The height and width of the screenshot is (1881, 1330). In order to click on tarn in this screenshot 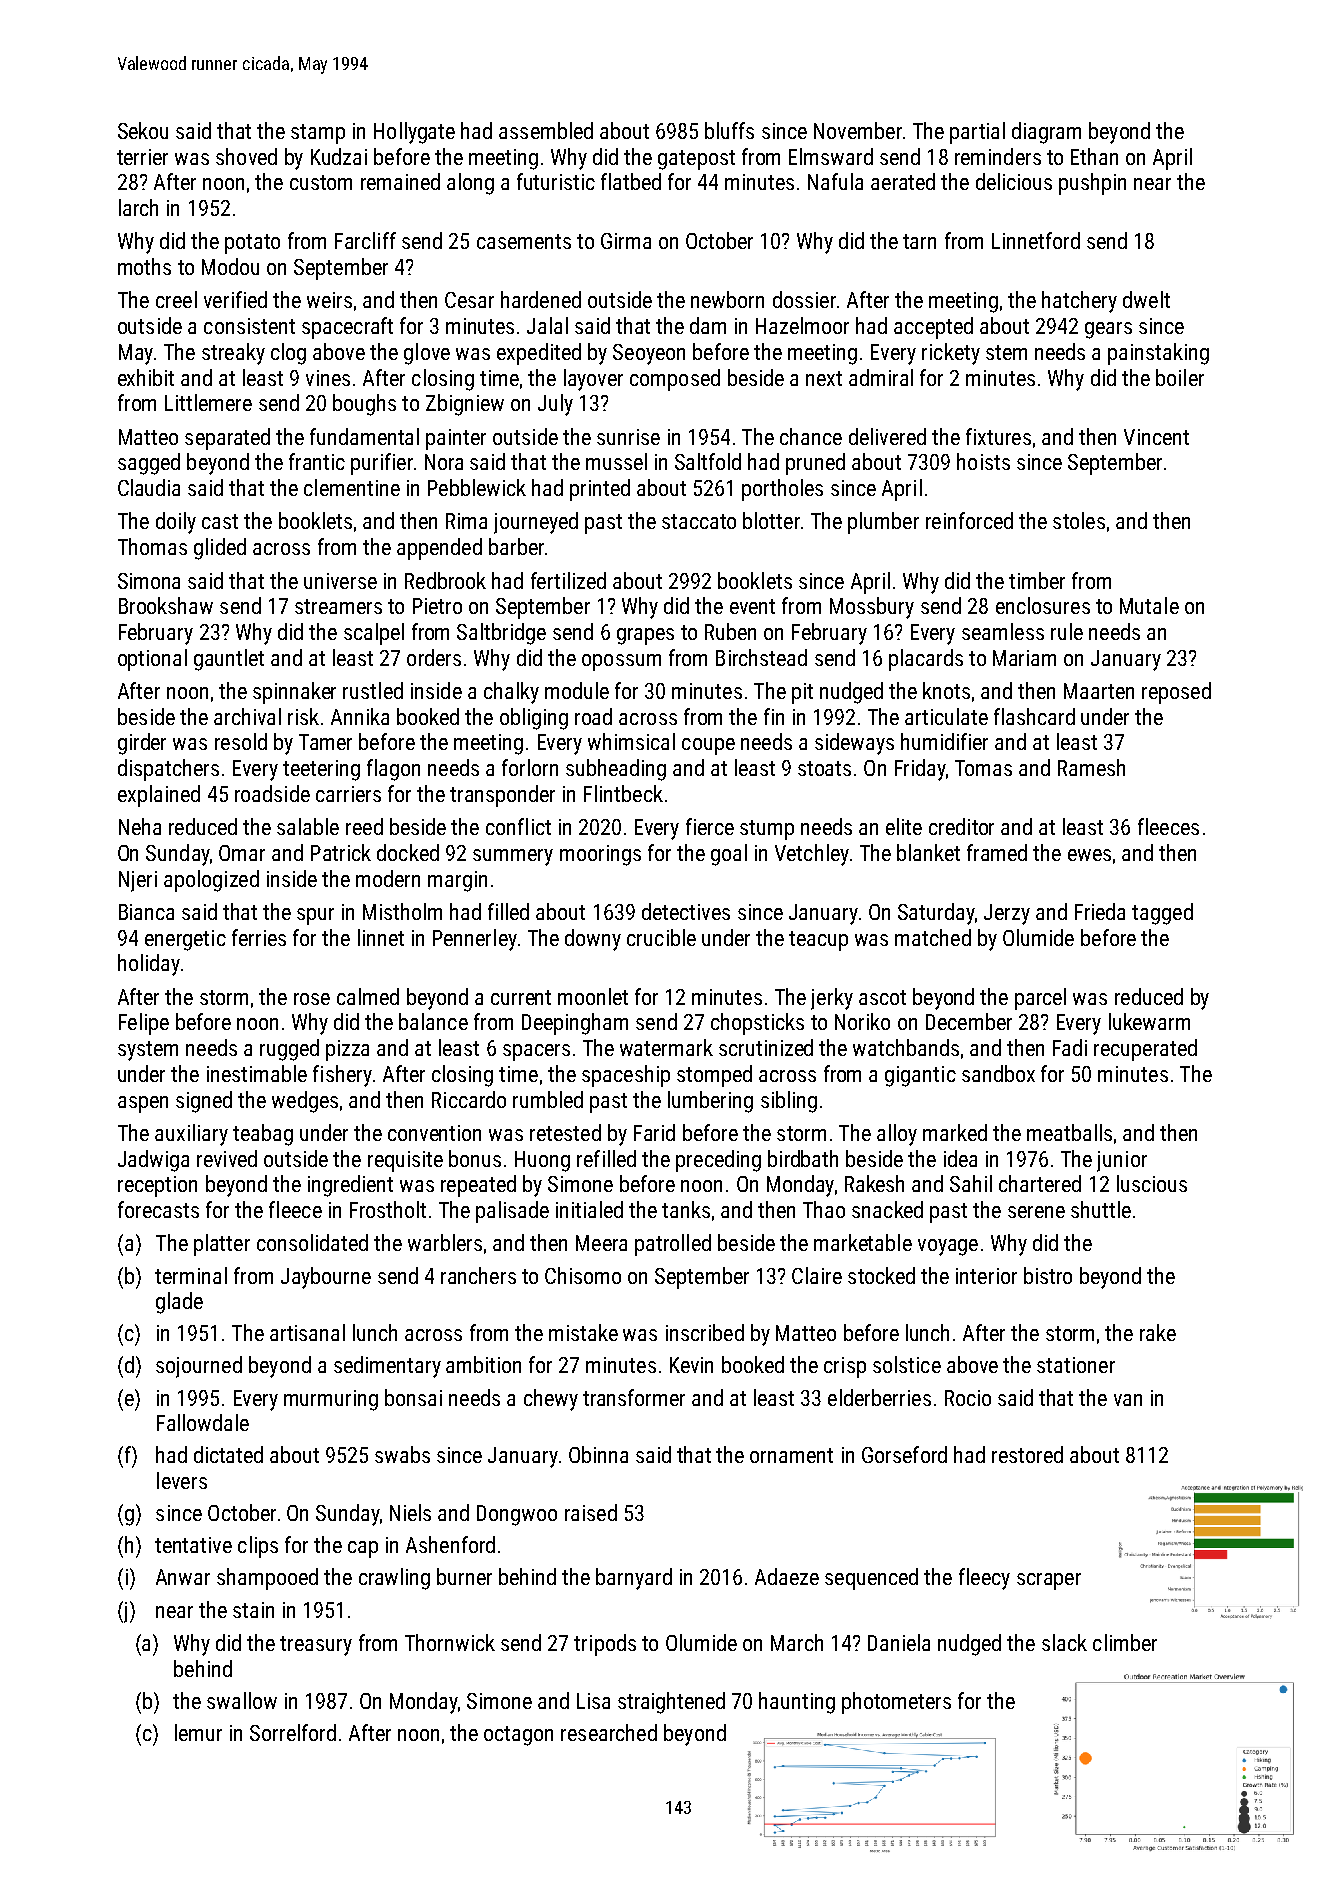, I will do `click(919, 241)`.
